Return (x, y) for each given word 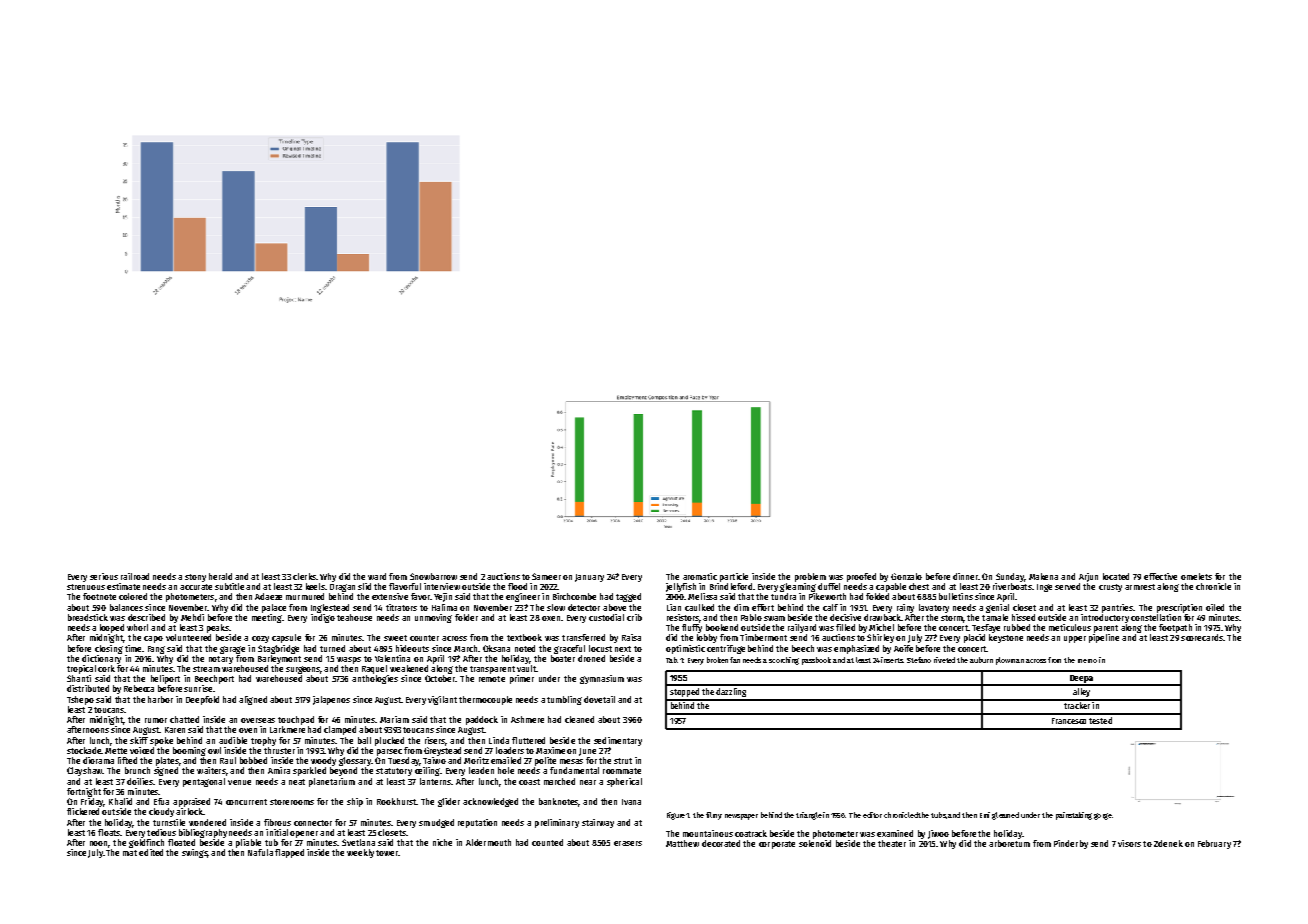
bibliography (203, 833)
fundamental (574, 770)
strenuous (86, 587)
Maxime (550, 750)
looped (112, 628)
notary (221, 660)
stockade (84, 750)
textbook (524, 637)
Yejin (443, 597)
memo (1087, 661)
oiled (1215, 607)
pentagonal (204, 782)
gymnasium (602, 679)
